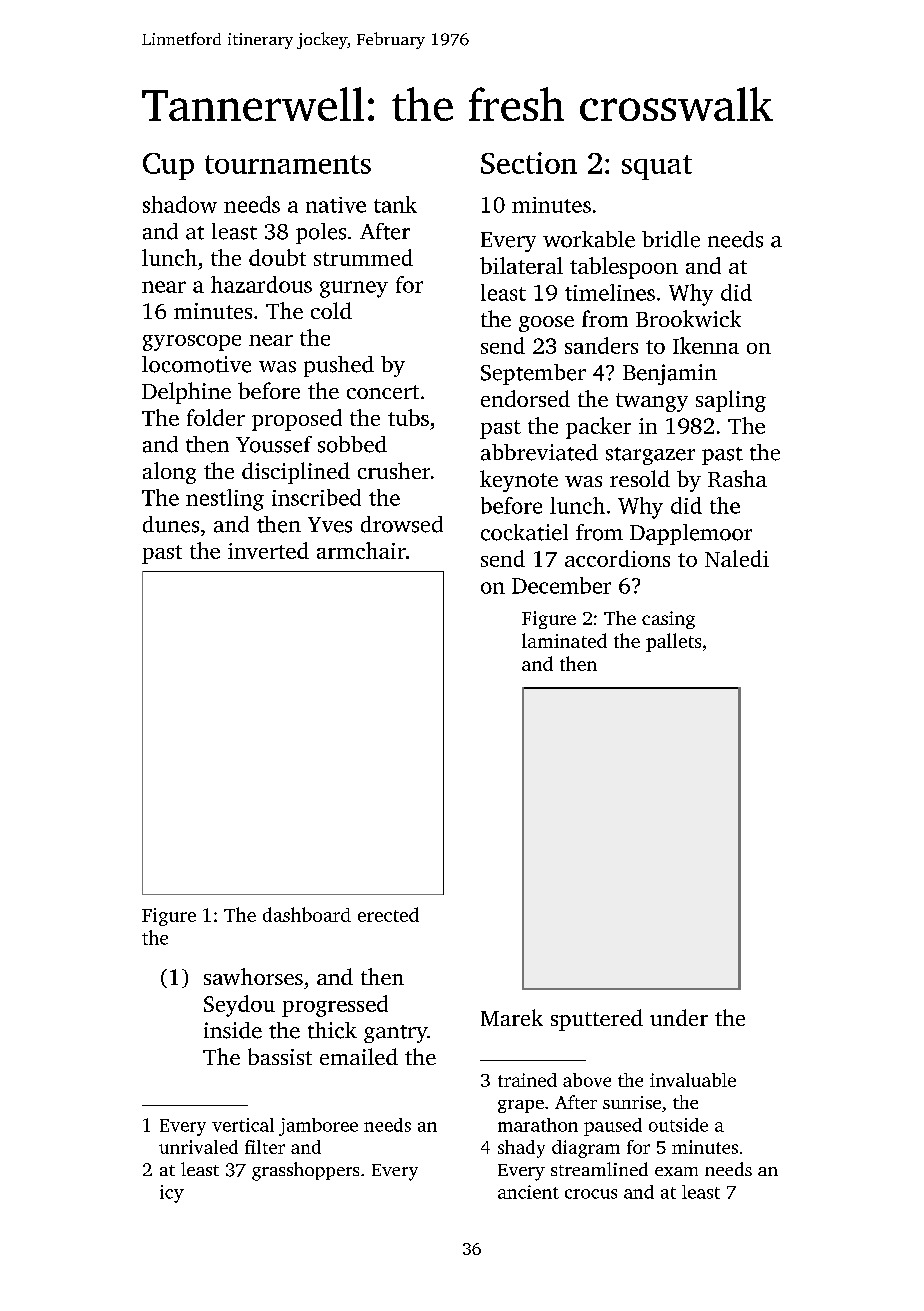 This screenshot has width=924, height=1311. I want to click on dunes, so click(171, 524).
